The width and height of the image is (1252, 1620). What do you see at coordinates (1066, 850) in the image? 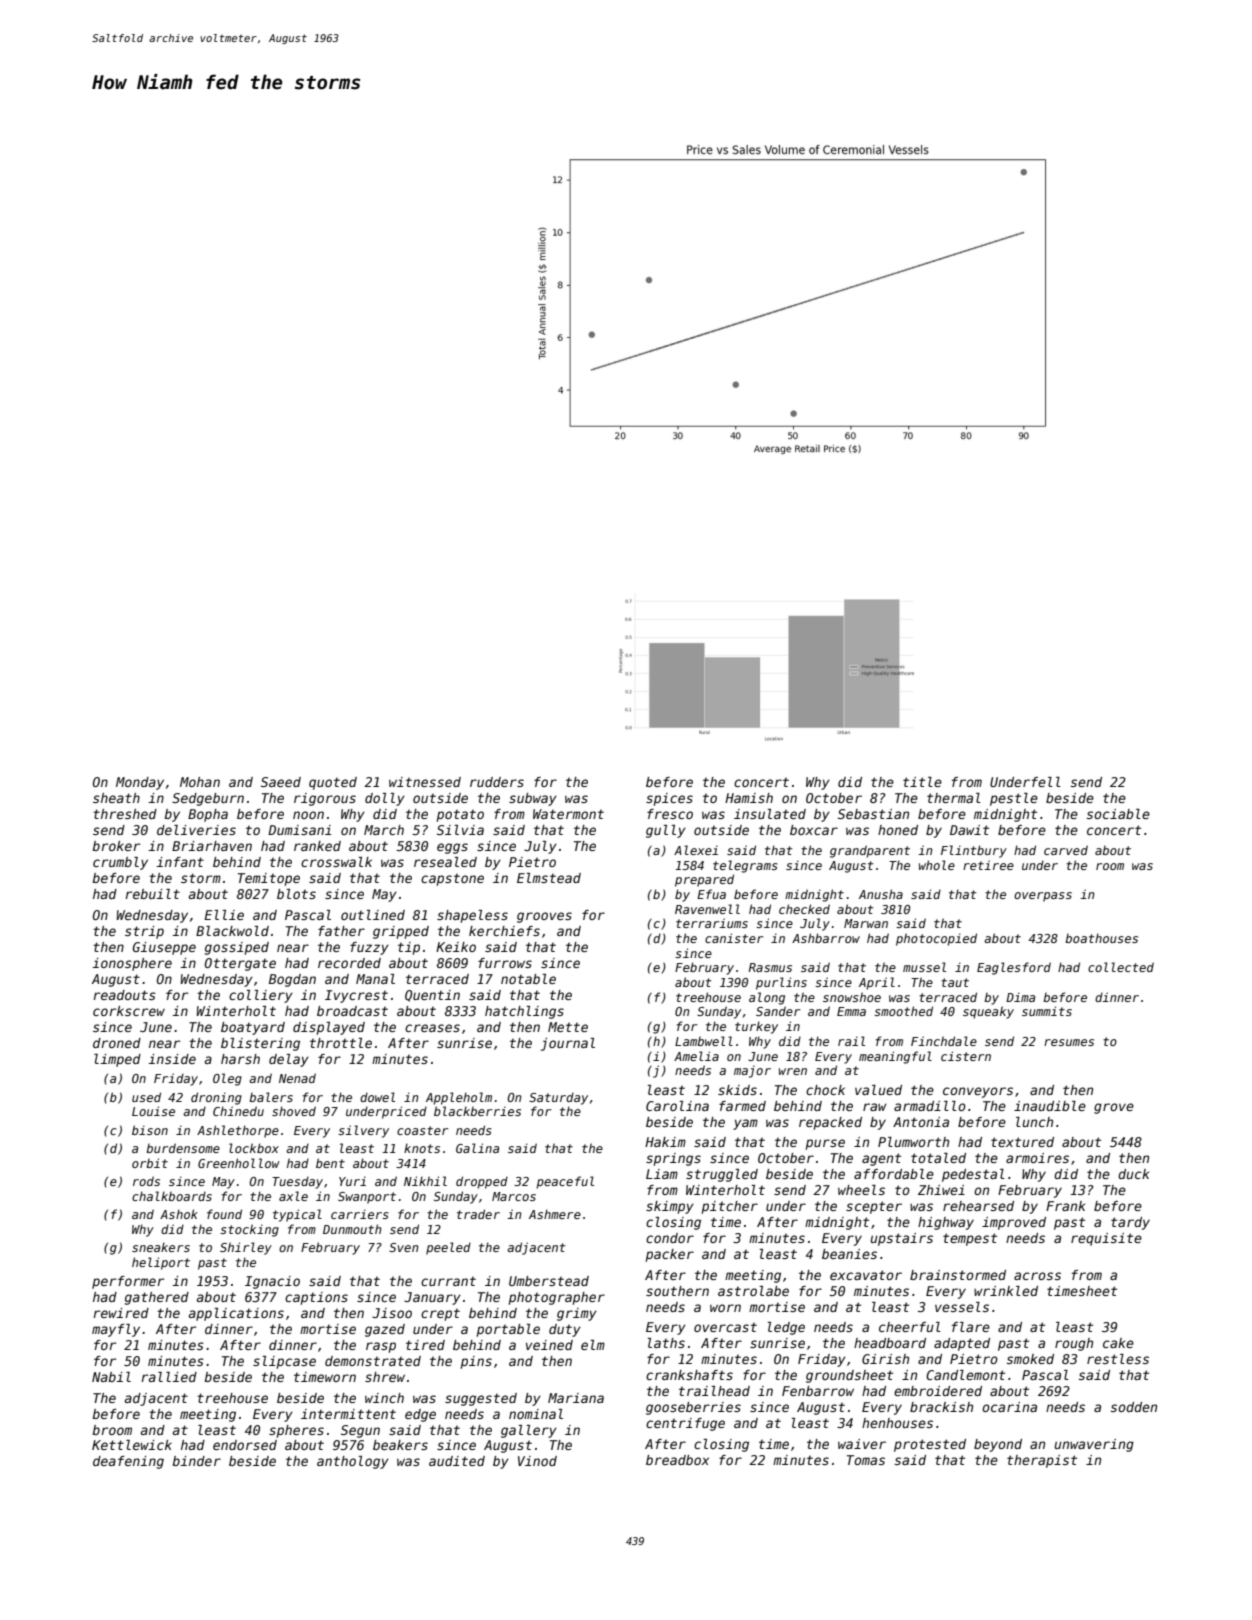
I see `carved` at bounding box center [1066, 850].
